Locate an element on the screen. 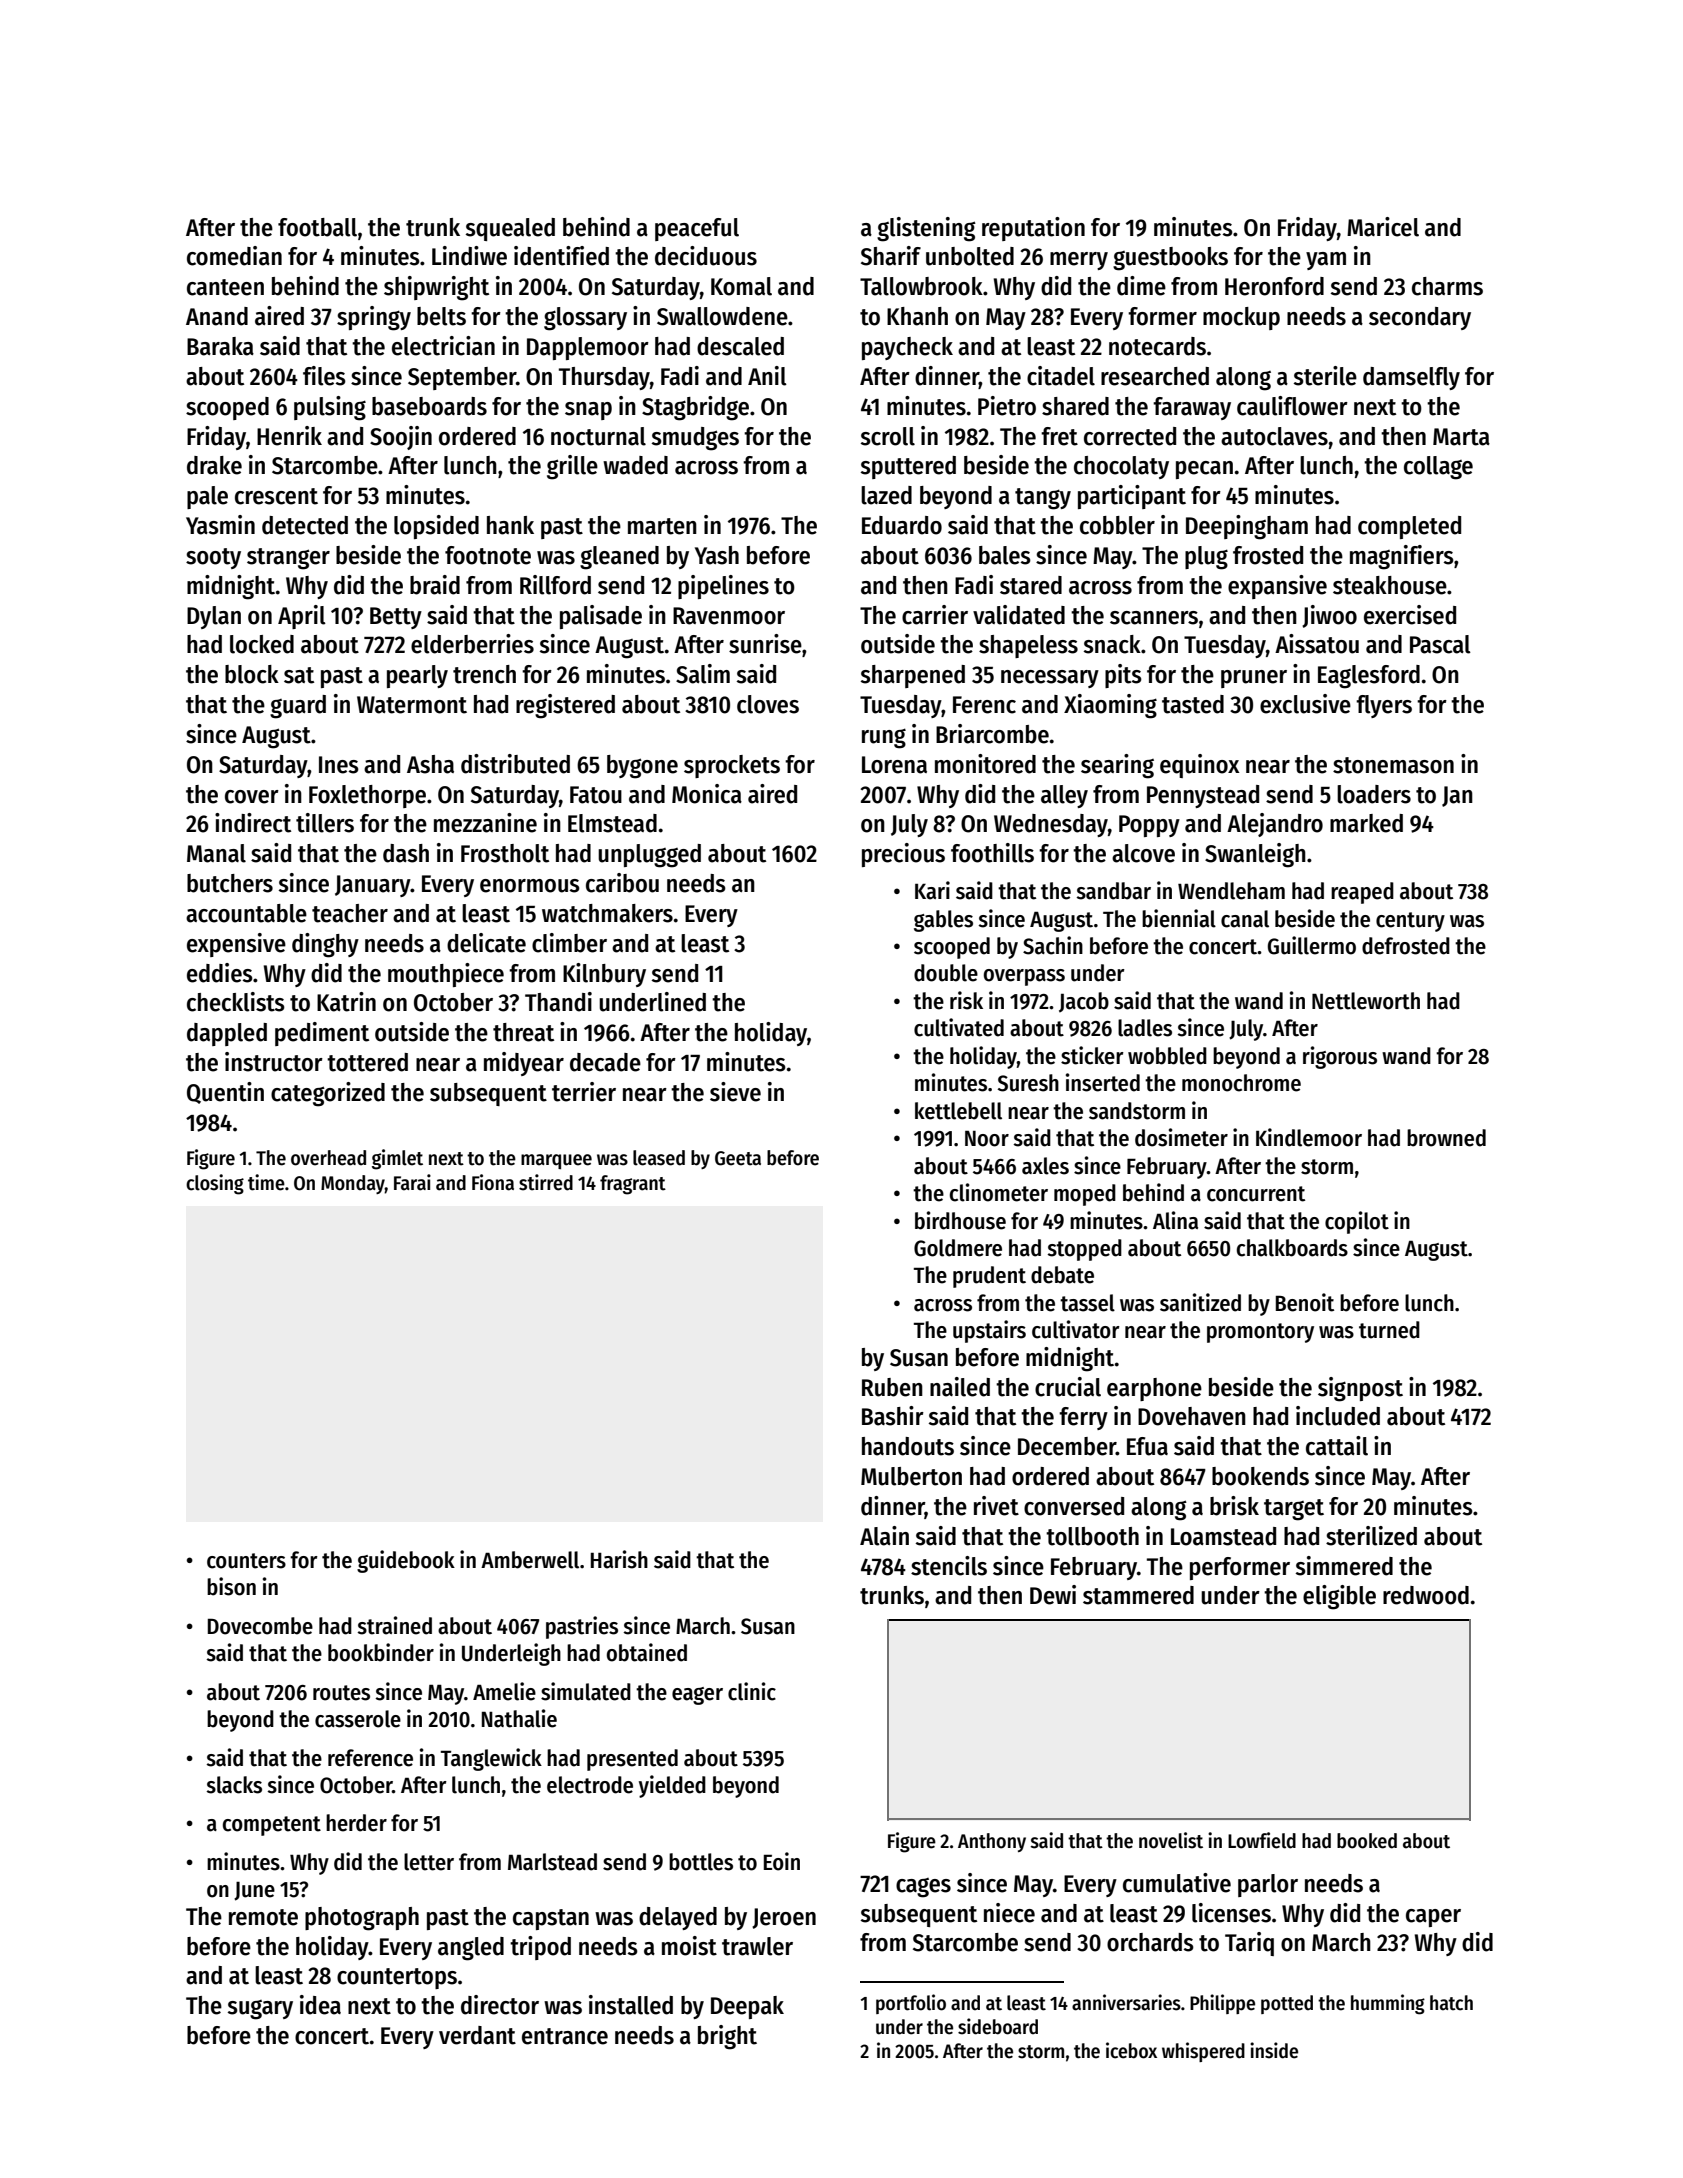 This screenshot has width=1683, height=2178. Noor is located at coordinates (987, 1138).
